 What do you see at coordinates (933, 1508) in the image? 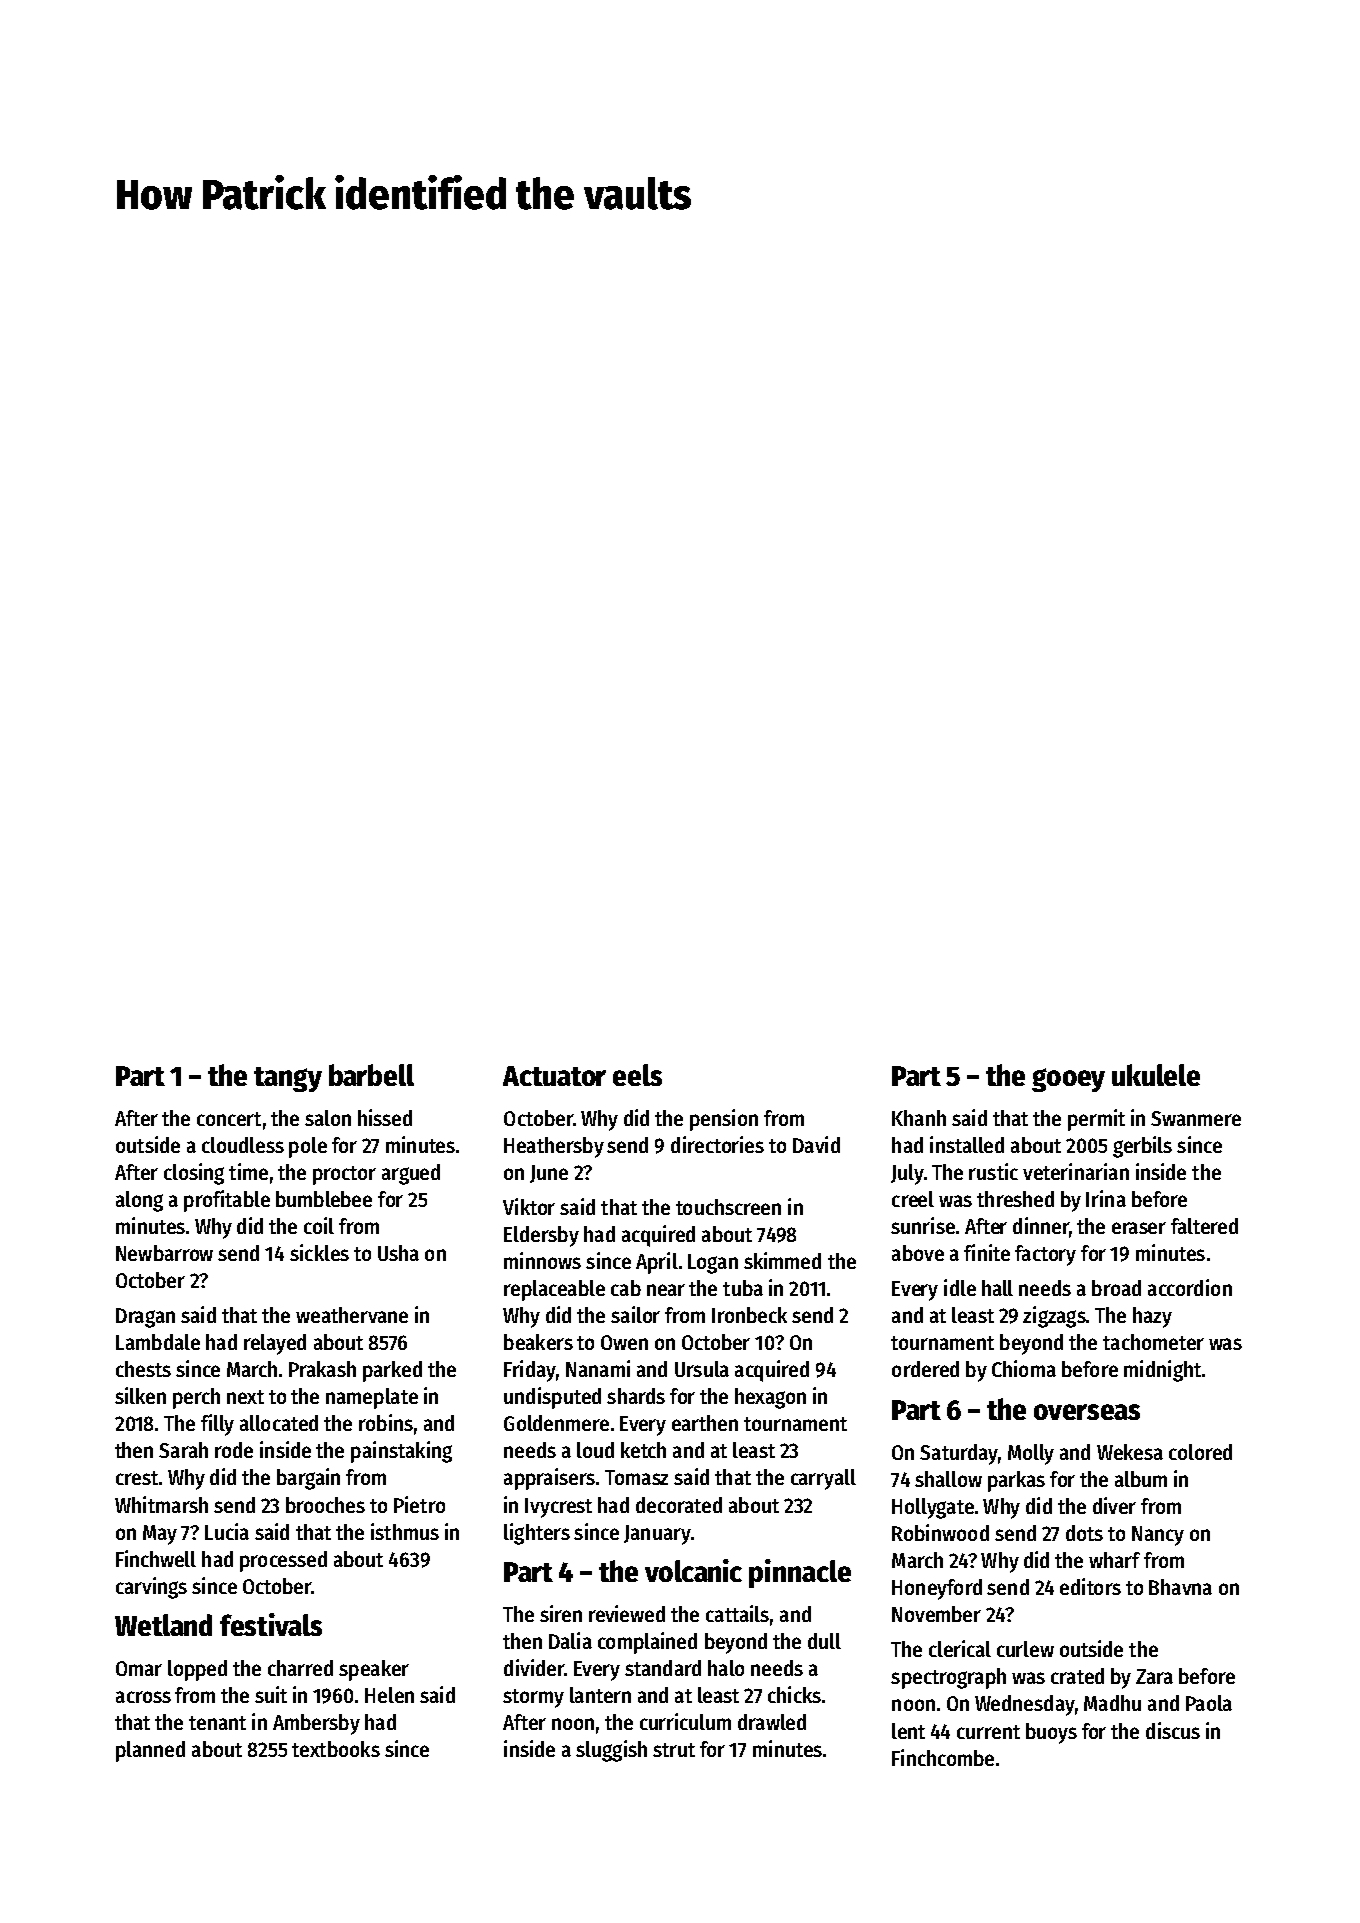
I see `Hollygate` at bounding box center [933, 1508].
